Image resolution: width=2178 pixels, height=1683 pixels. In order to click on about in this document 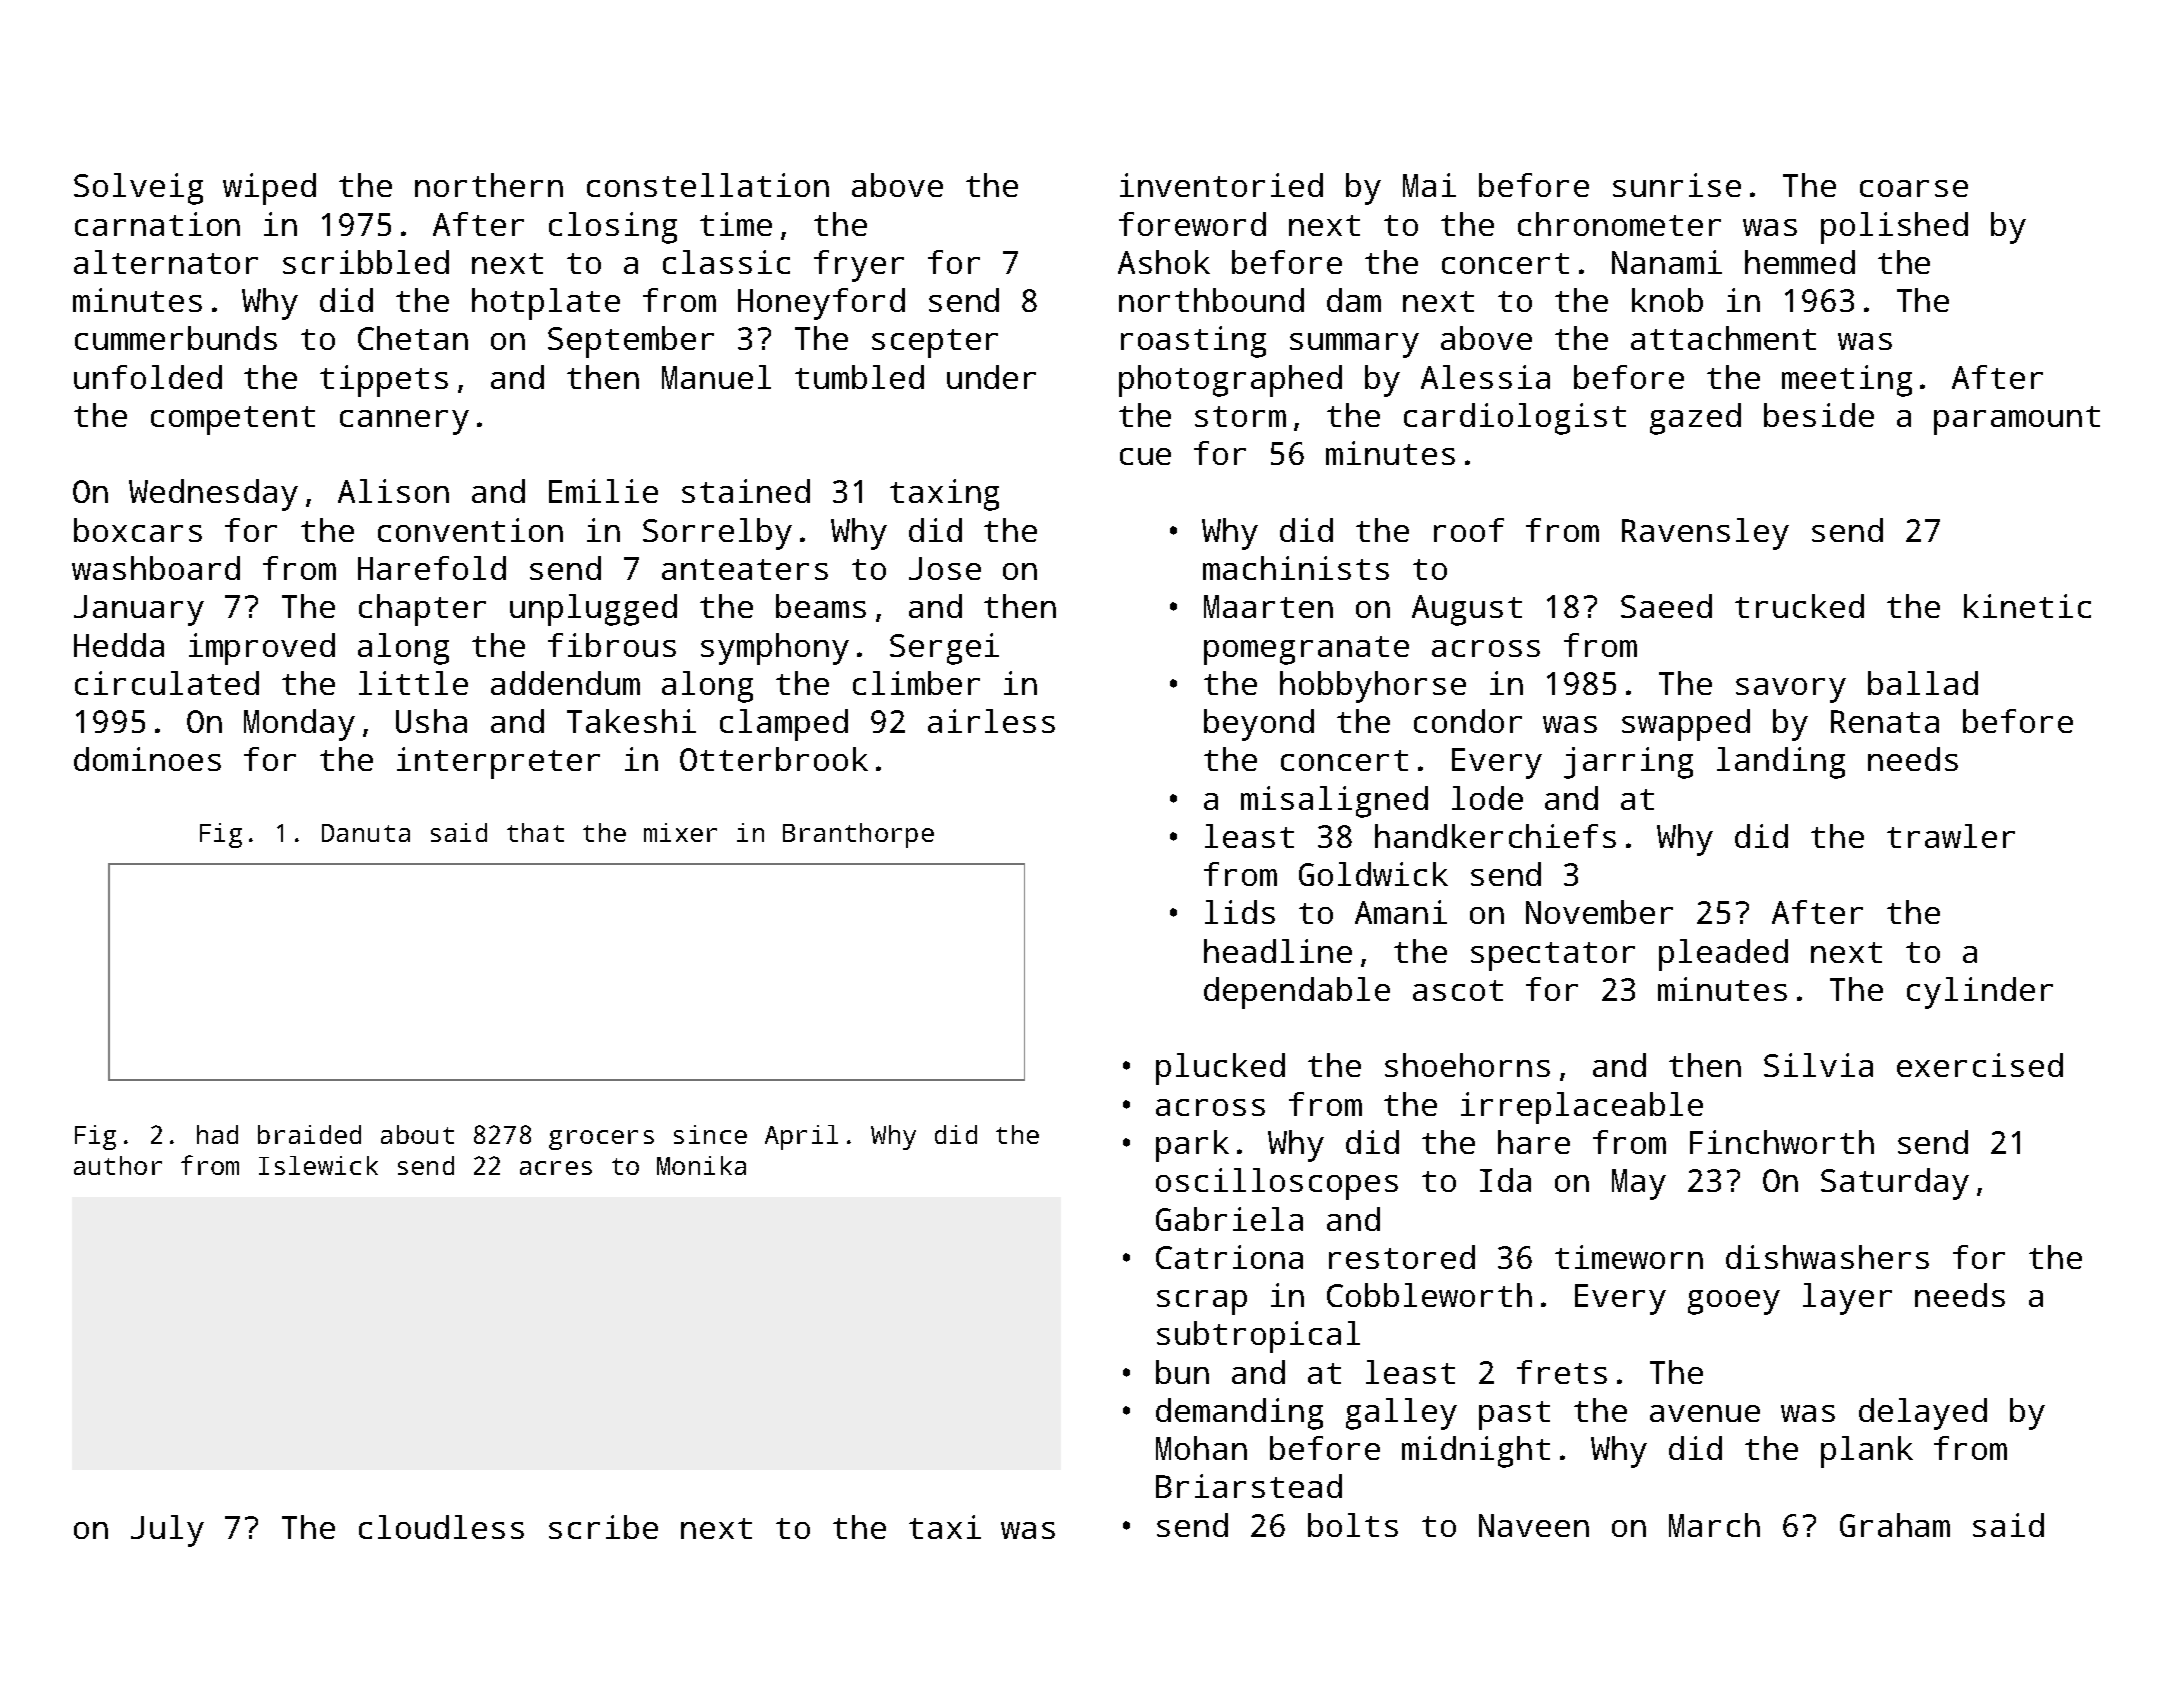, I will do `click(417, 1134)`.
